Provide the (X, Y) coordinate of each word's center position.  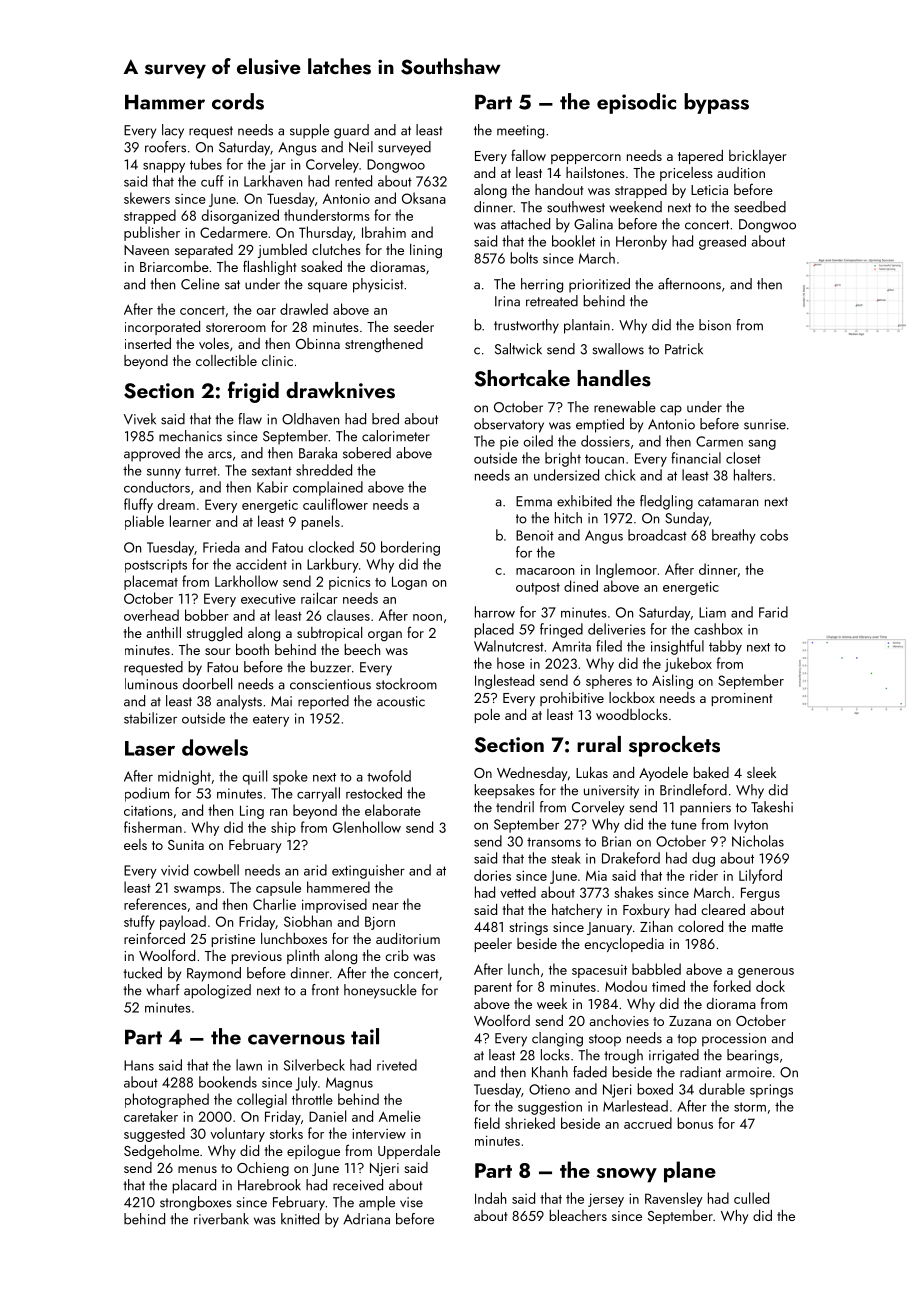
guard (351, 131)
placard (194, 1186)
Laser (150, 748)
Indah (490, 1198)
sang (762, 445)
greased (722, 242)
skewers (147, 198)
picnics (350, 583)
